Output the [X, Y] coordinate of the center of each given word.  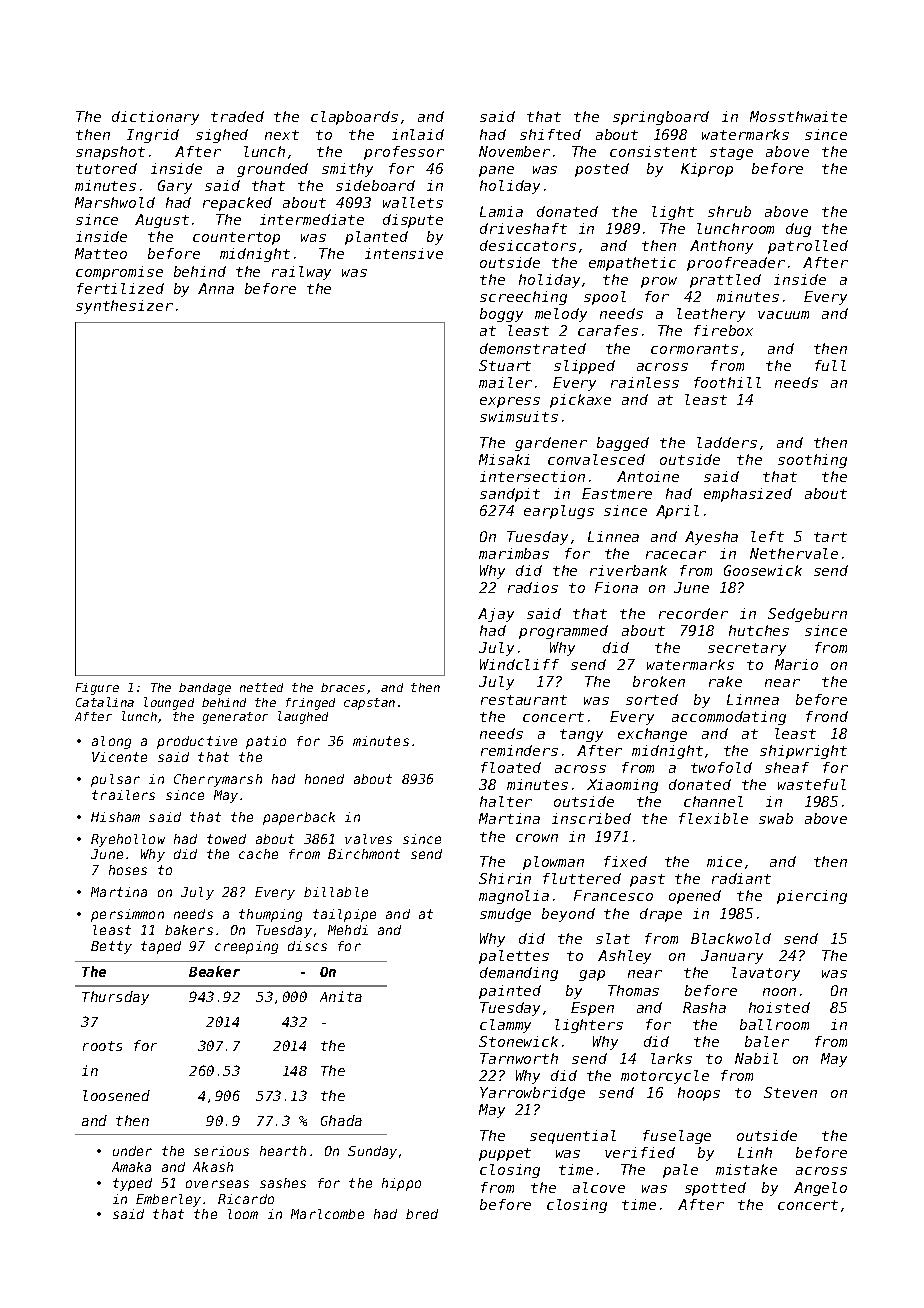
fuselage [677, 1137]
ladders [727, 442]
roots [102, 1046]
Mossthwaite [798, 116]
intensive [404, 253]
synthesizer [124, 307]
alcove [599, 1187]
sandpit [510, 495]
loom [243, 1214]
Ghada [341, 1120]
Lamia [501, 211]
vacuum [783, 315]
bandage [205, 689]
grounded [272, 170]
